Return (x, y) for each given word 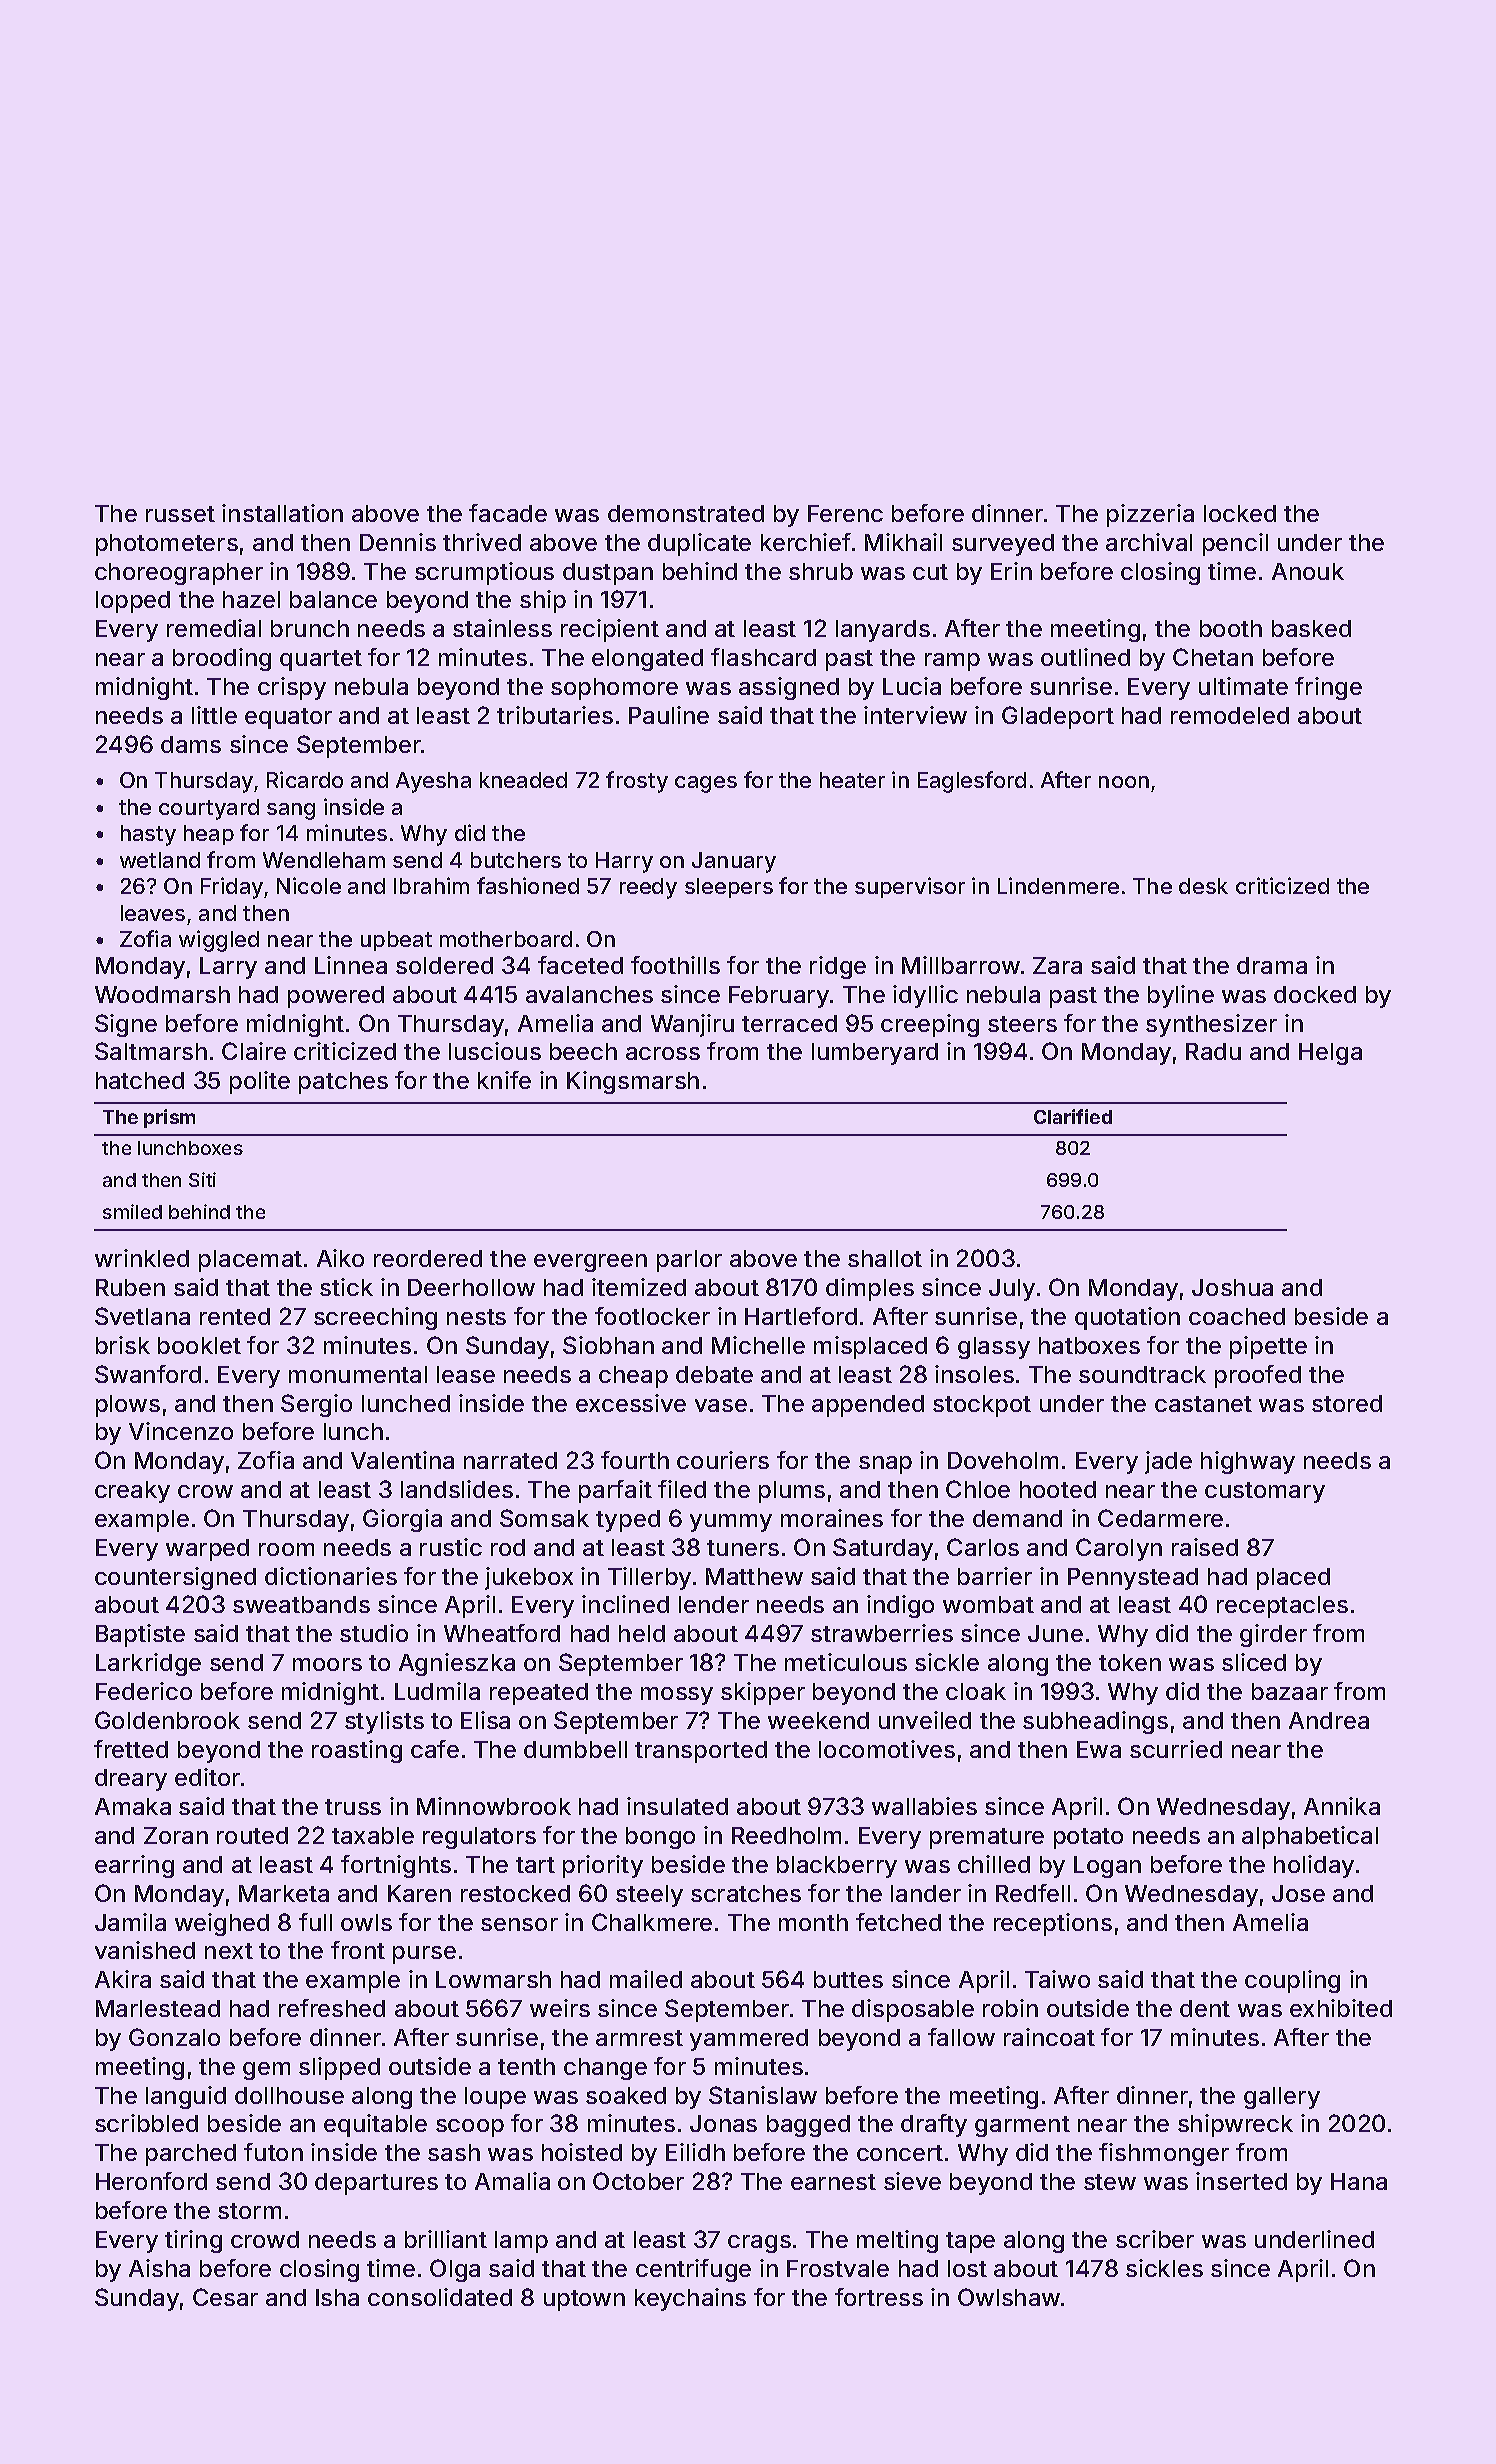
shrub (821, 571)
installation (282, 513)
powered (336, 997)
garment (1022, 2126)
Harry (624, 862)
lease (466, 1374)
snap (885, 1465)
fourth (635, 1460)
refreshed (332, 2008)
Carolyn (1119, 1549)
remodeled (1230, 715)
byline (1181, 996)
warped (207, 1550)
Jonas (723, 2123)
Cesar (225, 2297)
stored (1347, 1403)
